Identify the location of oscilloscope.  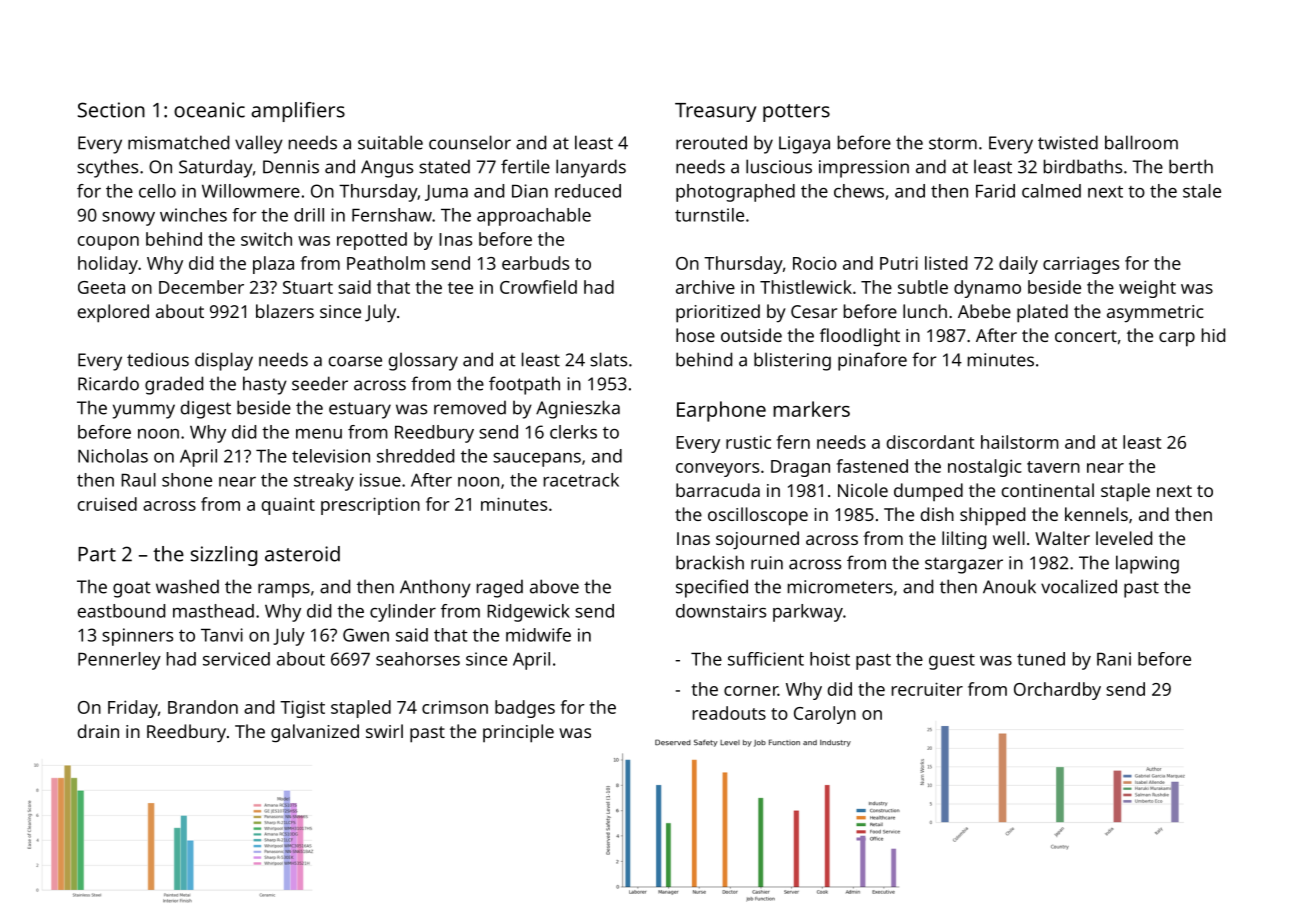
(758, 516).
